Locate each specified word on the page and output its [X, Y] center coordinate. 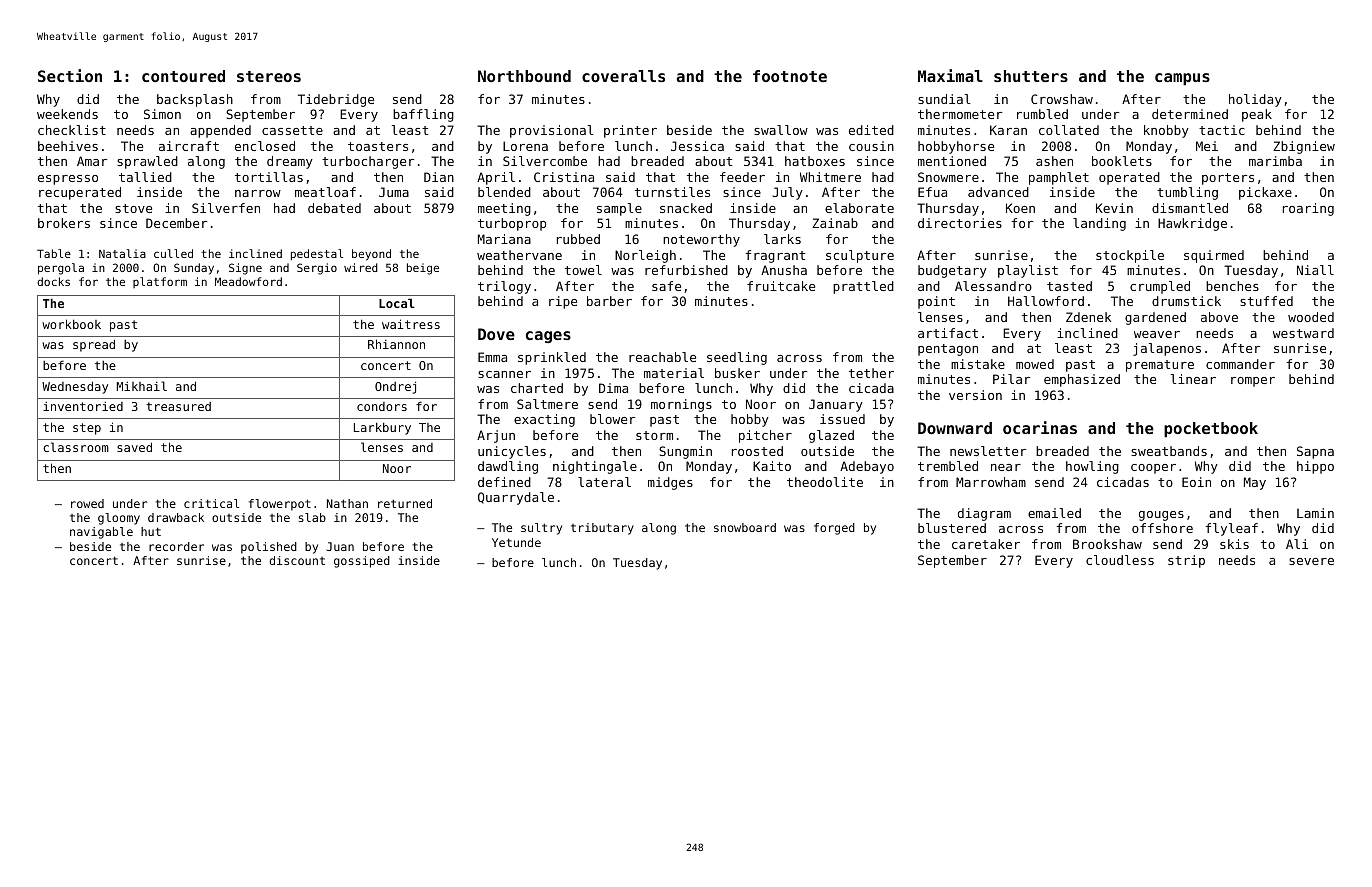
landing [1099, 224]
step [87, 429]
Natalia [122, 253]
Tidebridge [336, 100]
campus [1182, 79]
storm [654, 435]
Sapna [1315, 452]
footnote [790, 76]
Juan [340, 546]
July [788, 193]
